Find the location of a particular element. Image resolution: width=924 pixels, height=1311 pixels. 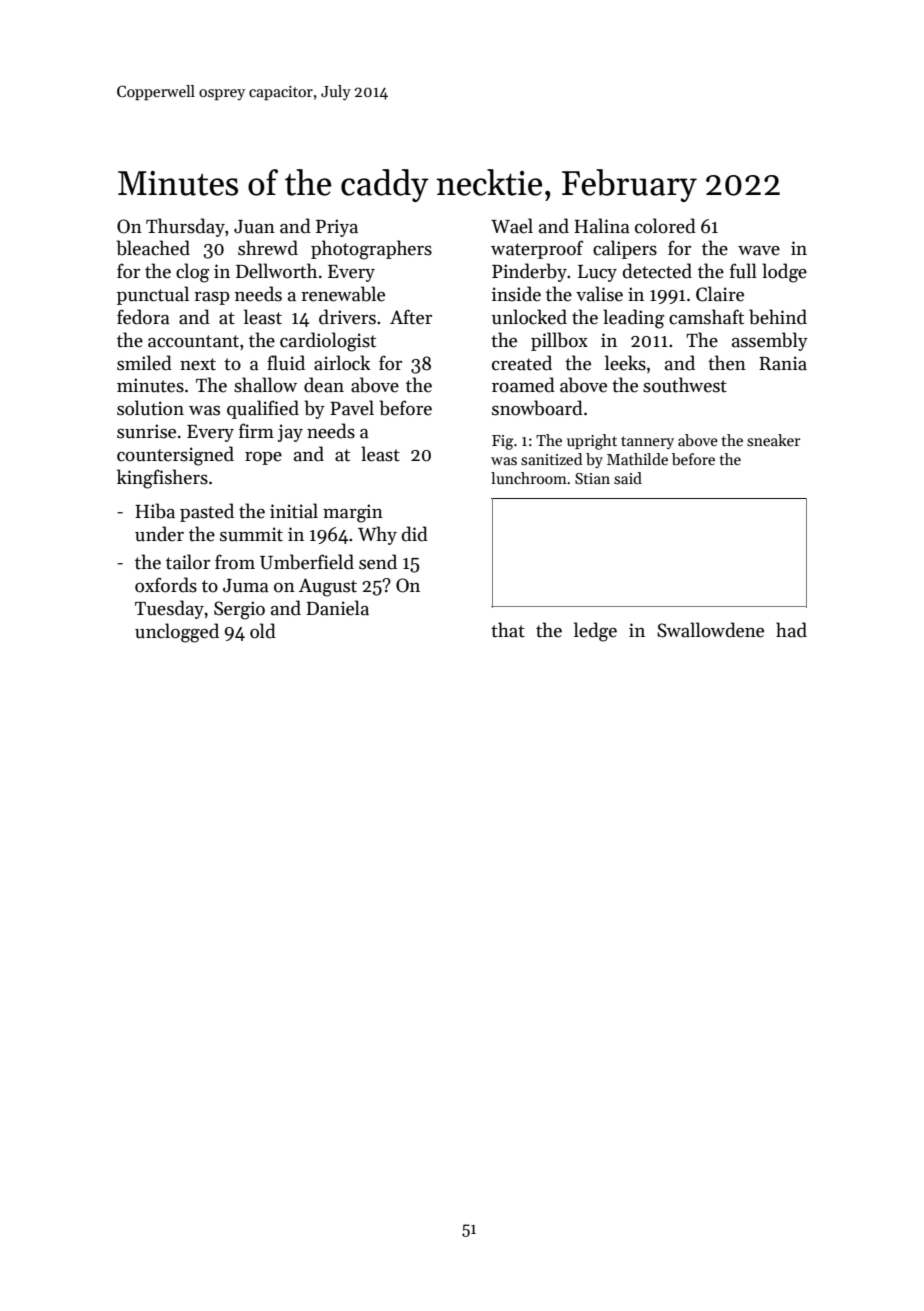

Rania is located at coordinates (783, 363).
